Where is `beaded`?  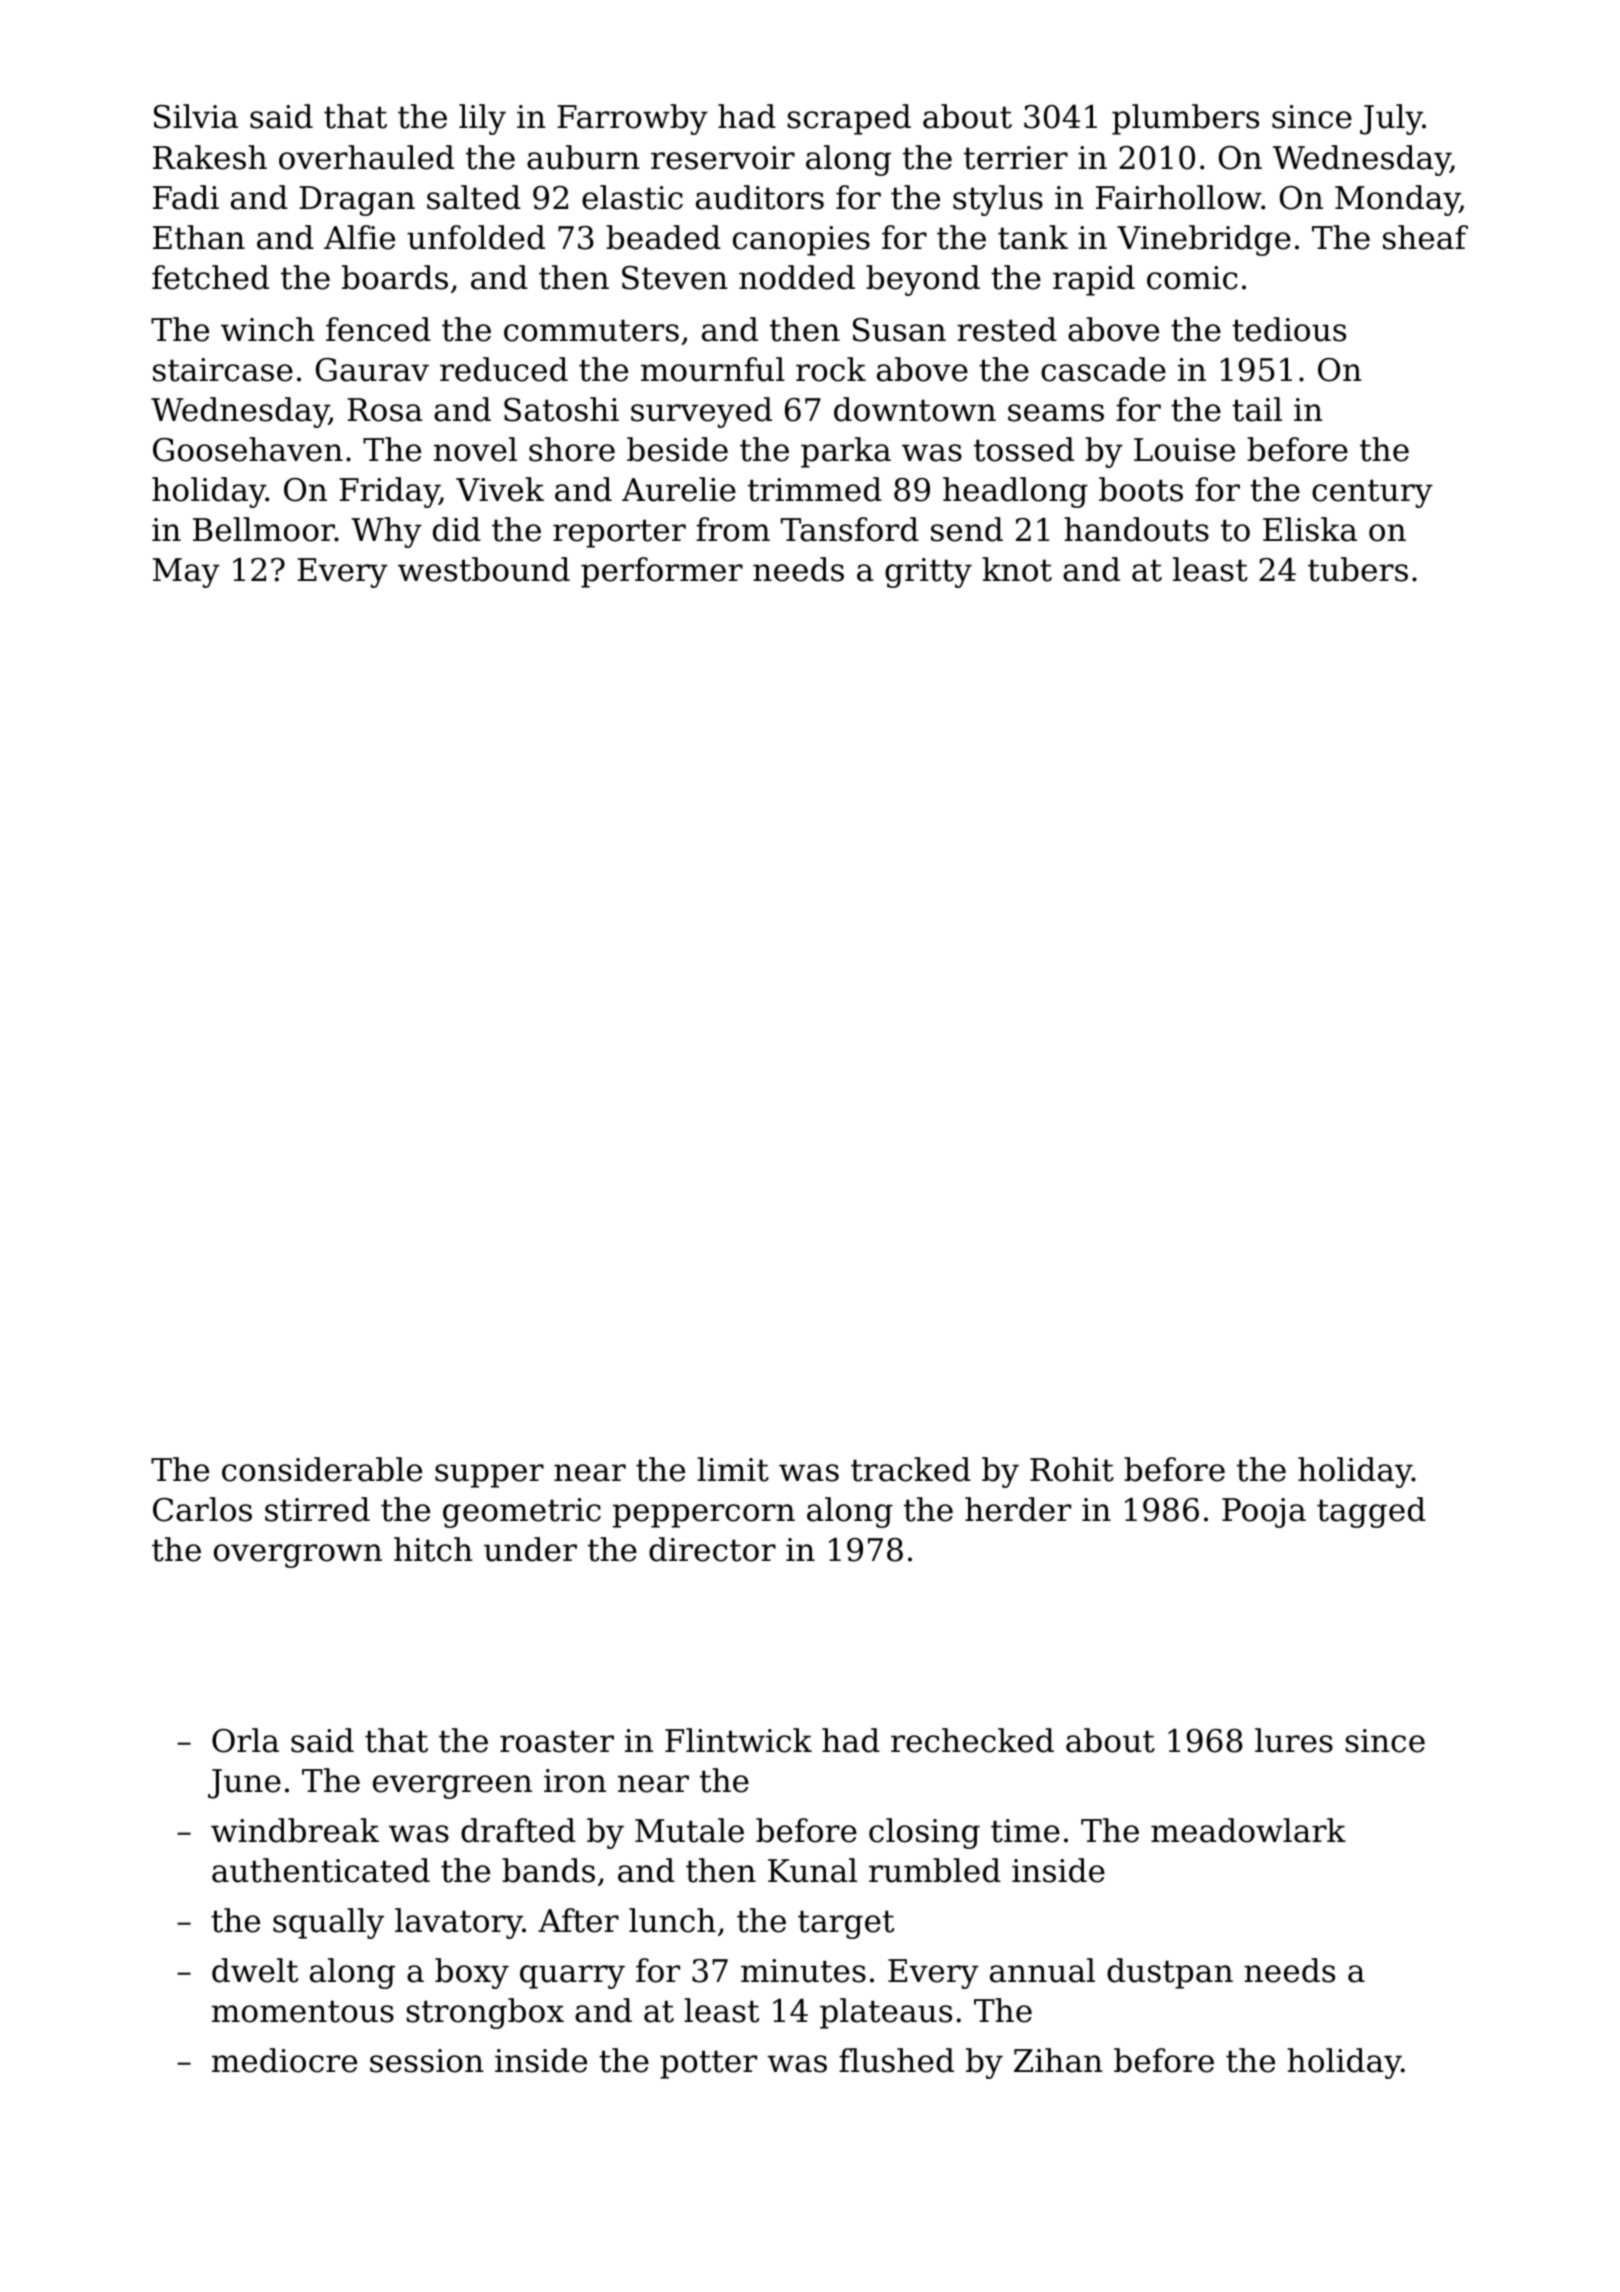 beaded is located at coordinates (663, 237).
